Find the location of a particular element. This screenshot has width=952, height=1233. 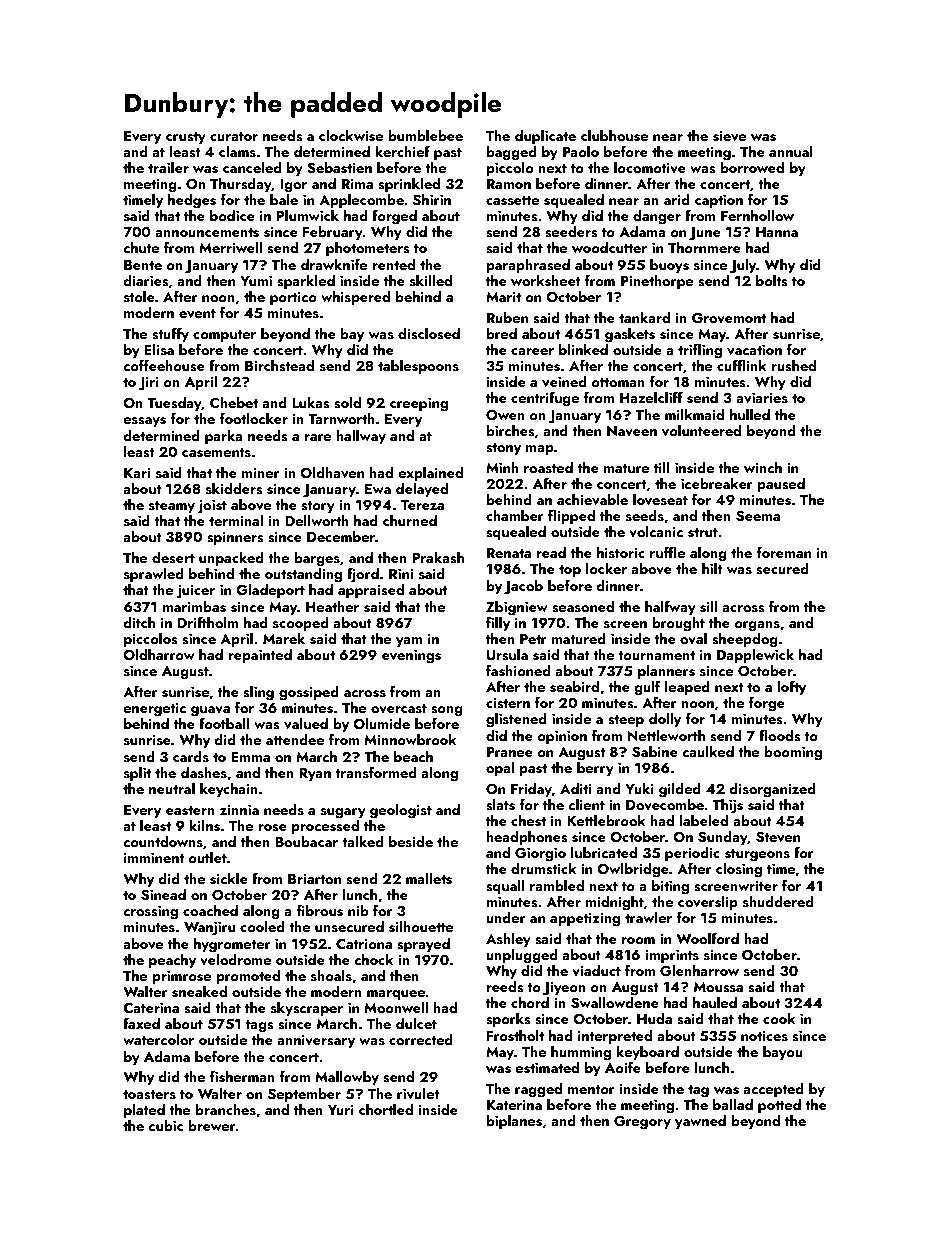

brewer is located at coordinates (212, 1125).
